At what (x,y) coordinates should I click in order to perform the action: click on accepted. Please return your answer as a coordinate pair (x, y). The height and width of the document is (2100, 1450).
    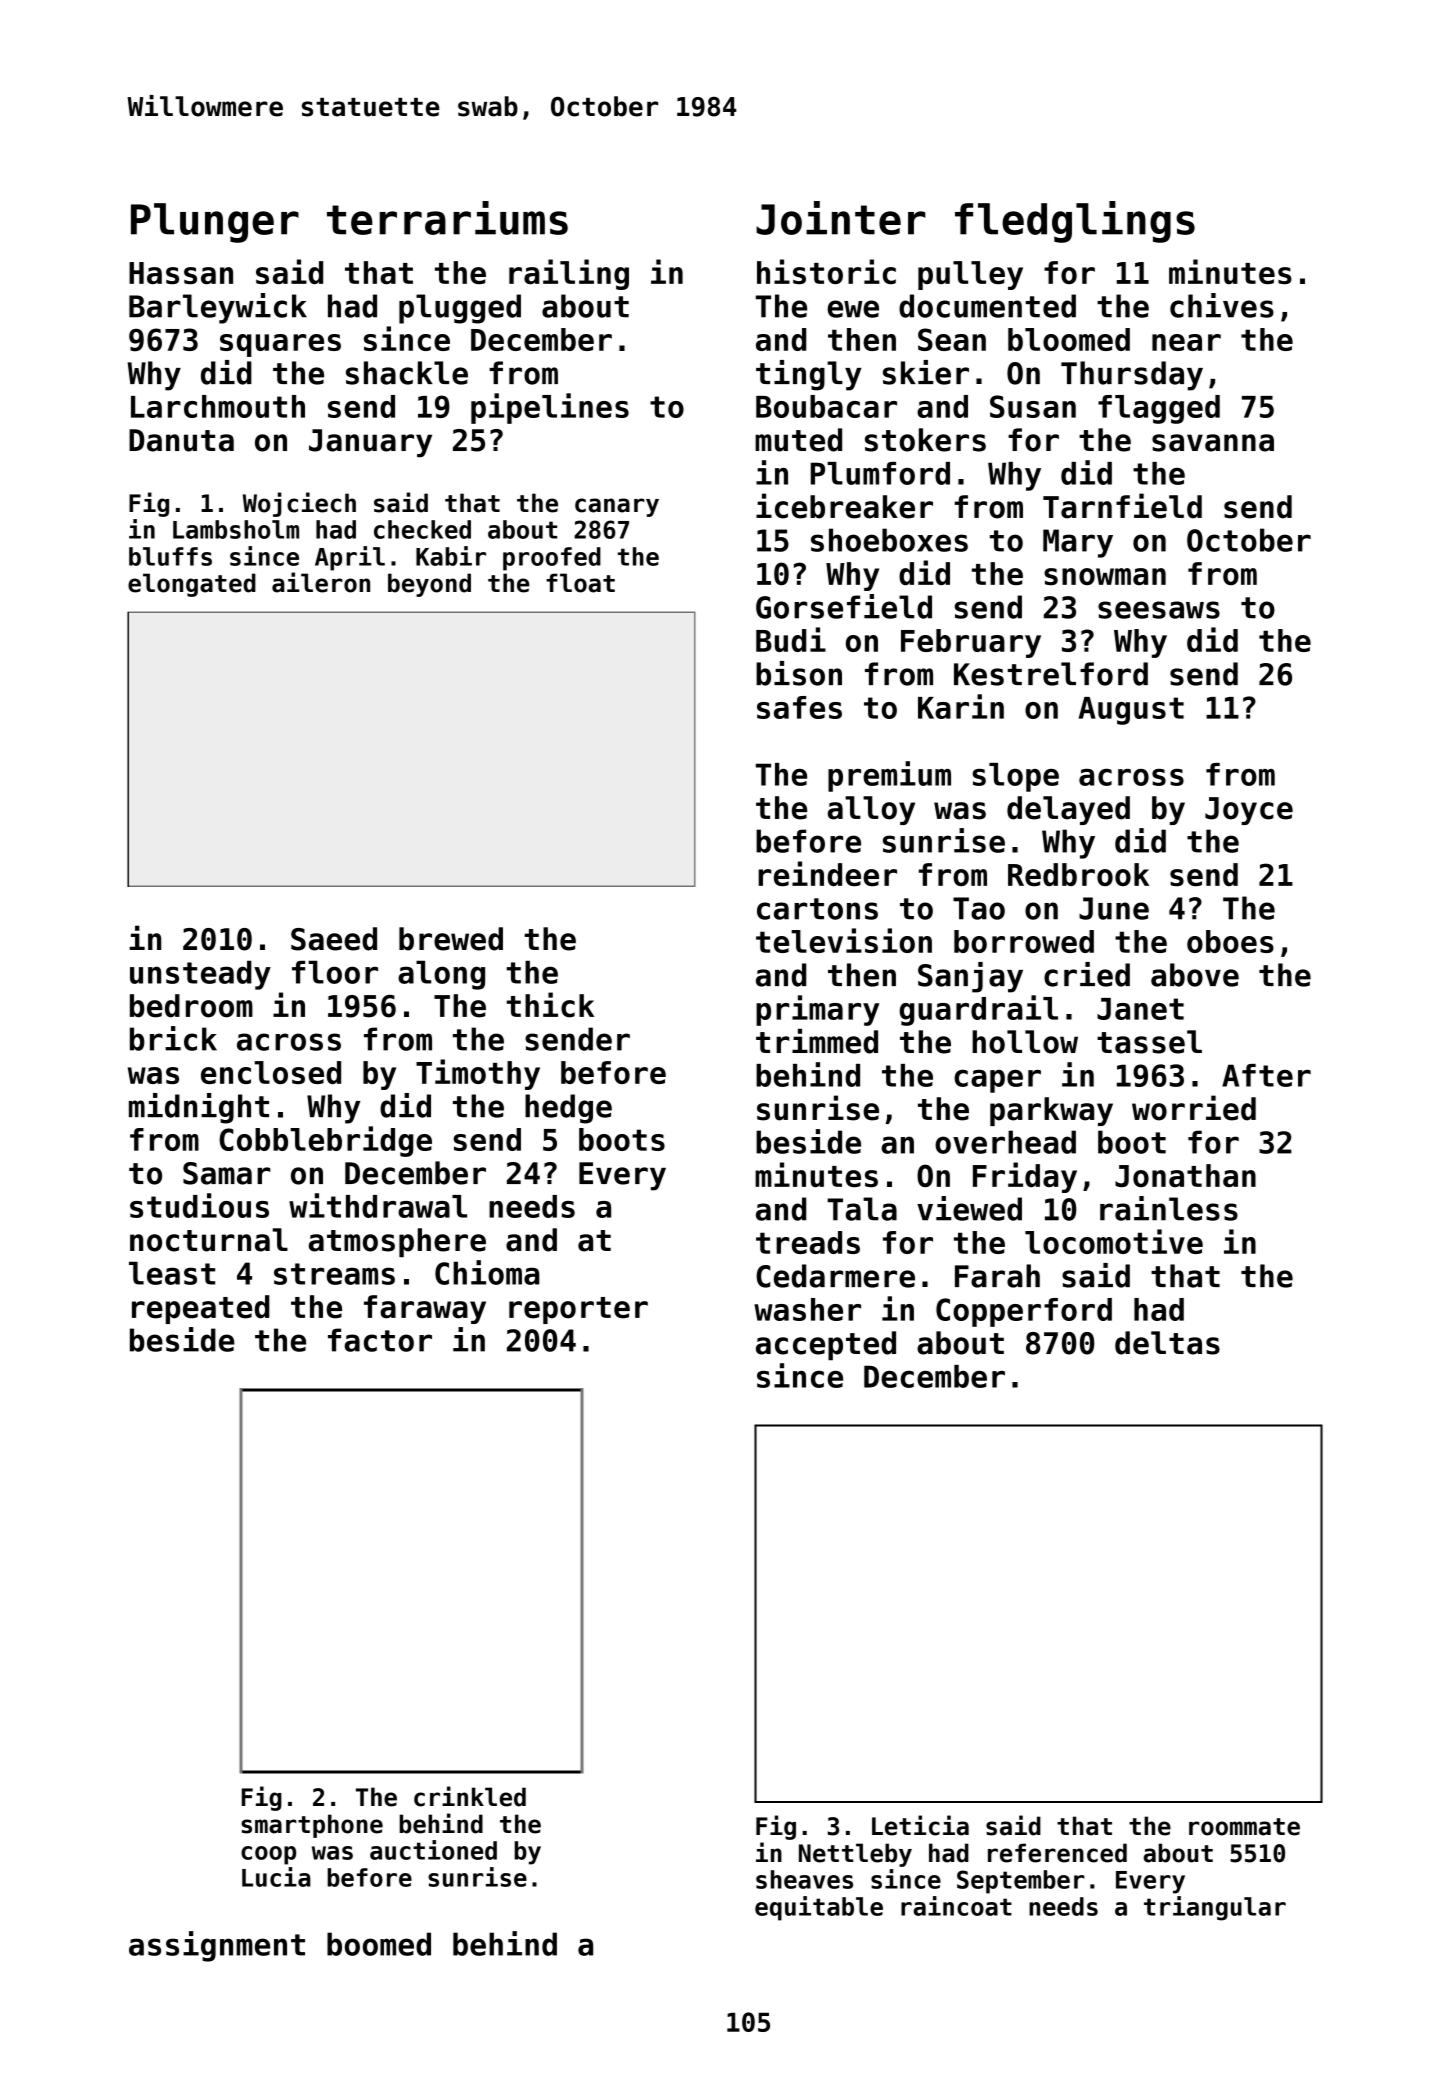
    Looking at the image, I should click on (826, 1346).
